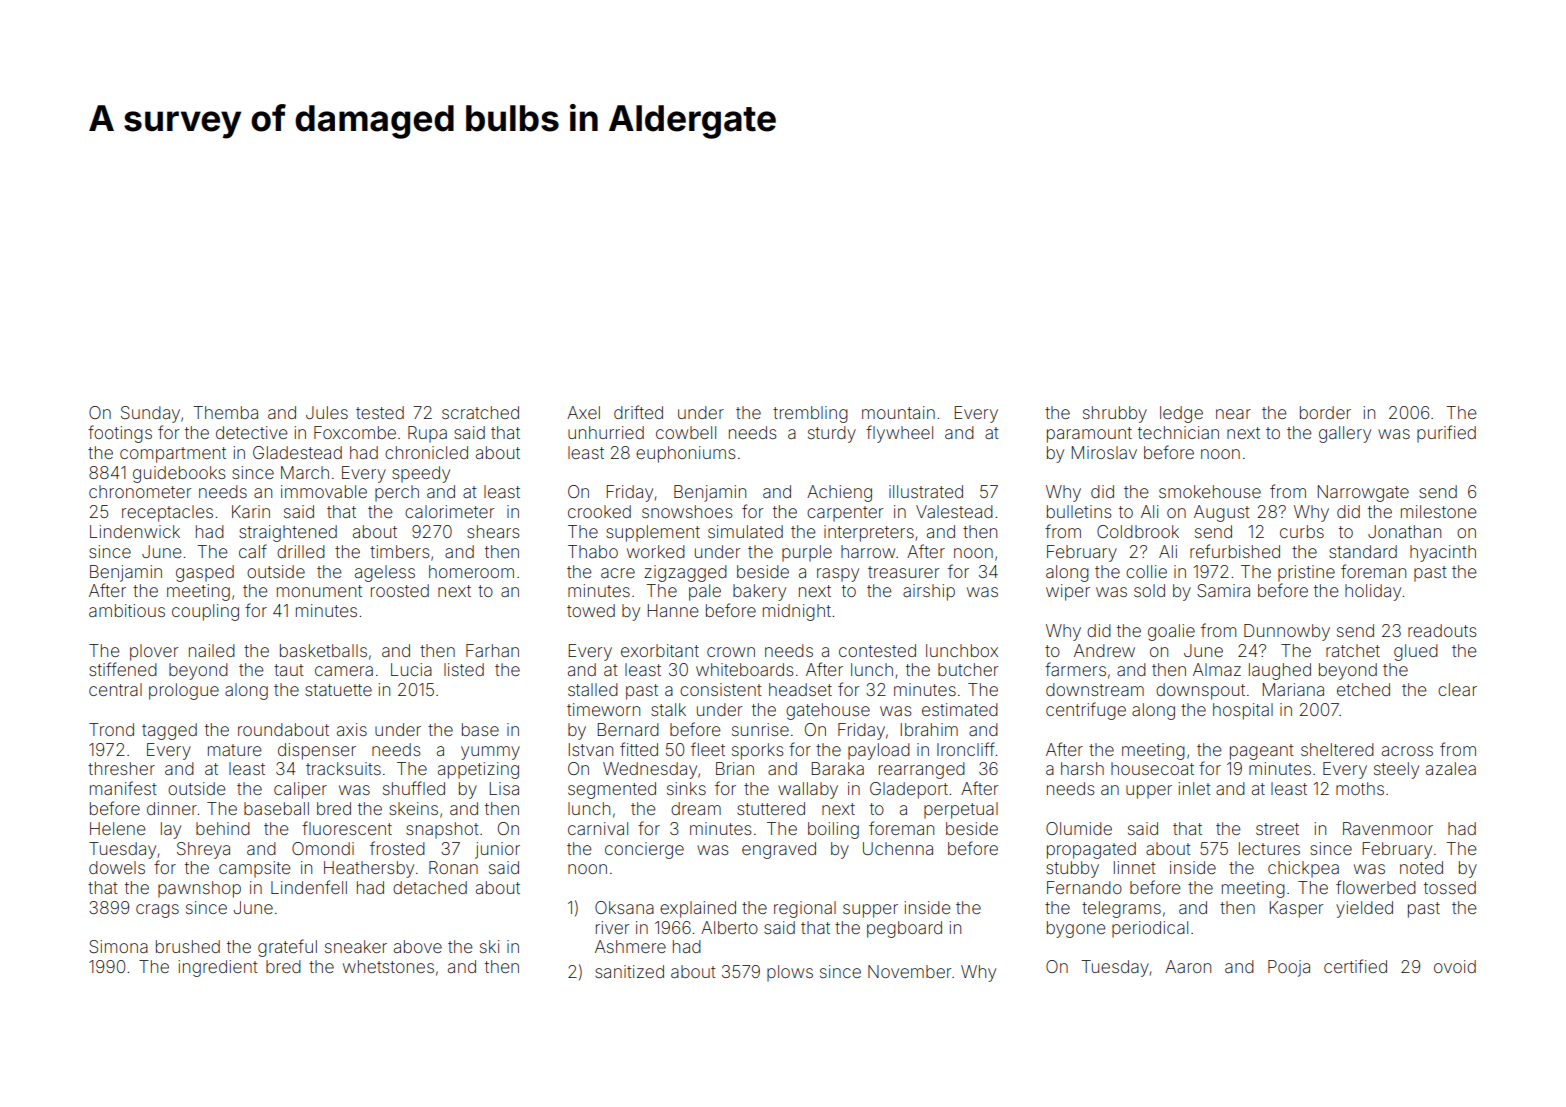  Describe the element at coordinates (1104, 650) in the image. I see `Andrew` at that location.
